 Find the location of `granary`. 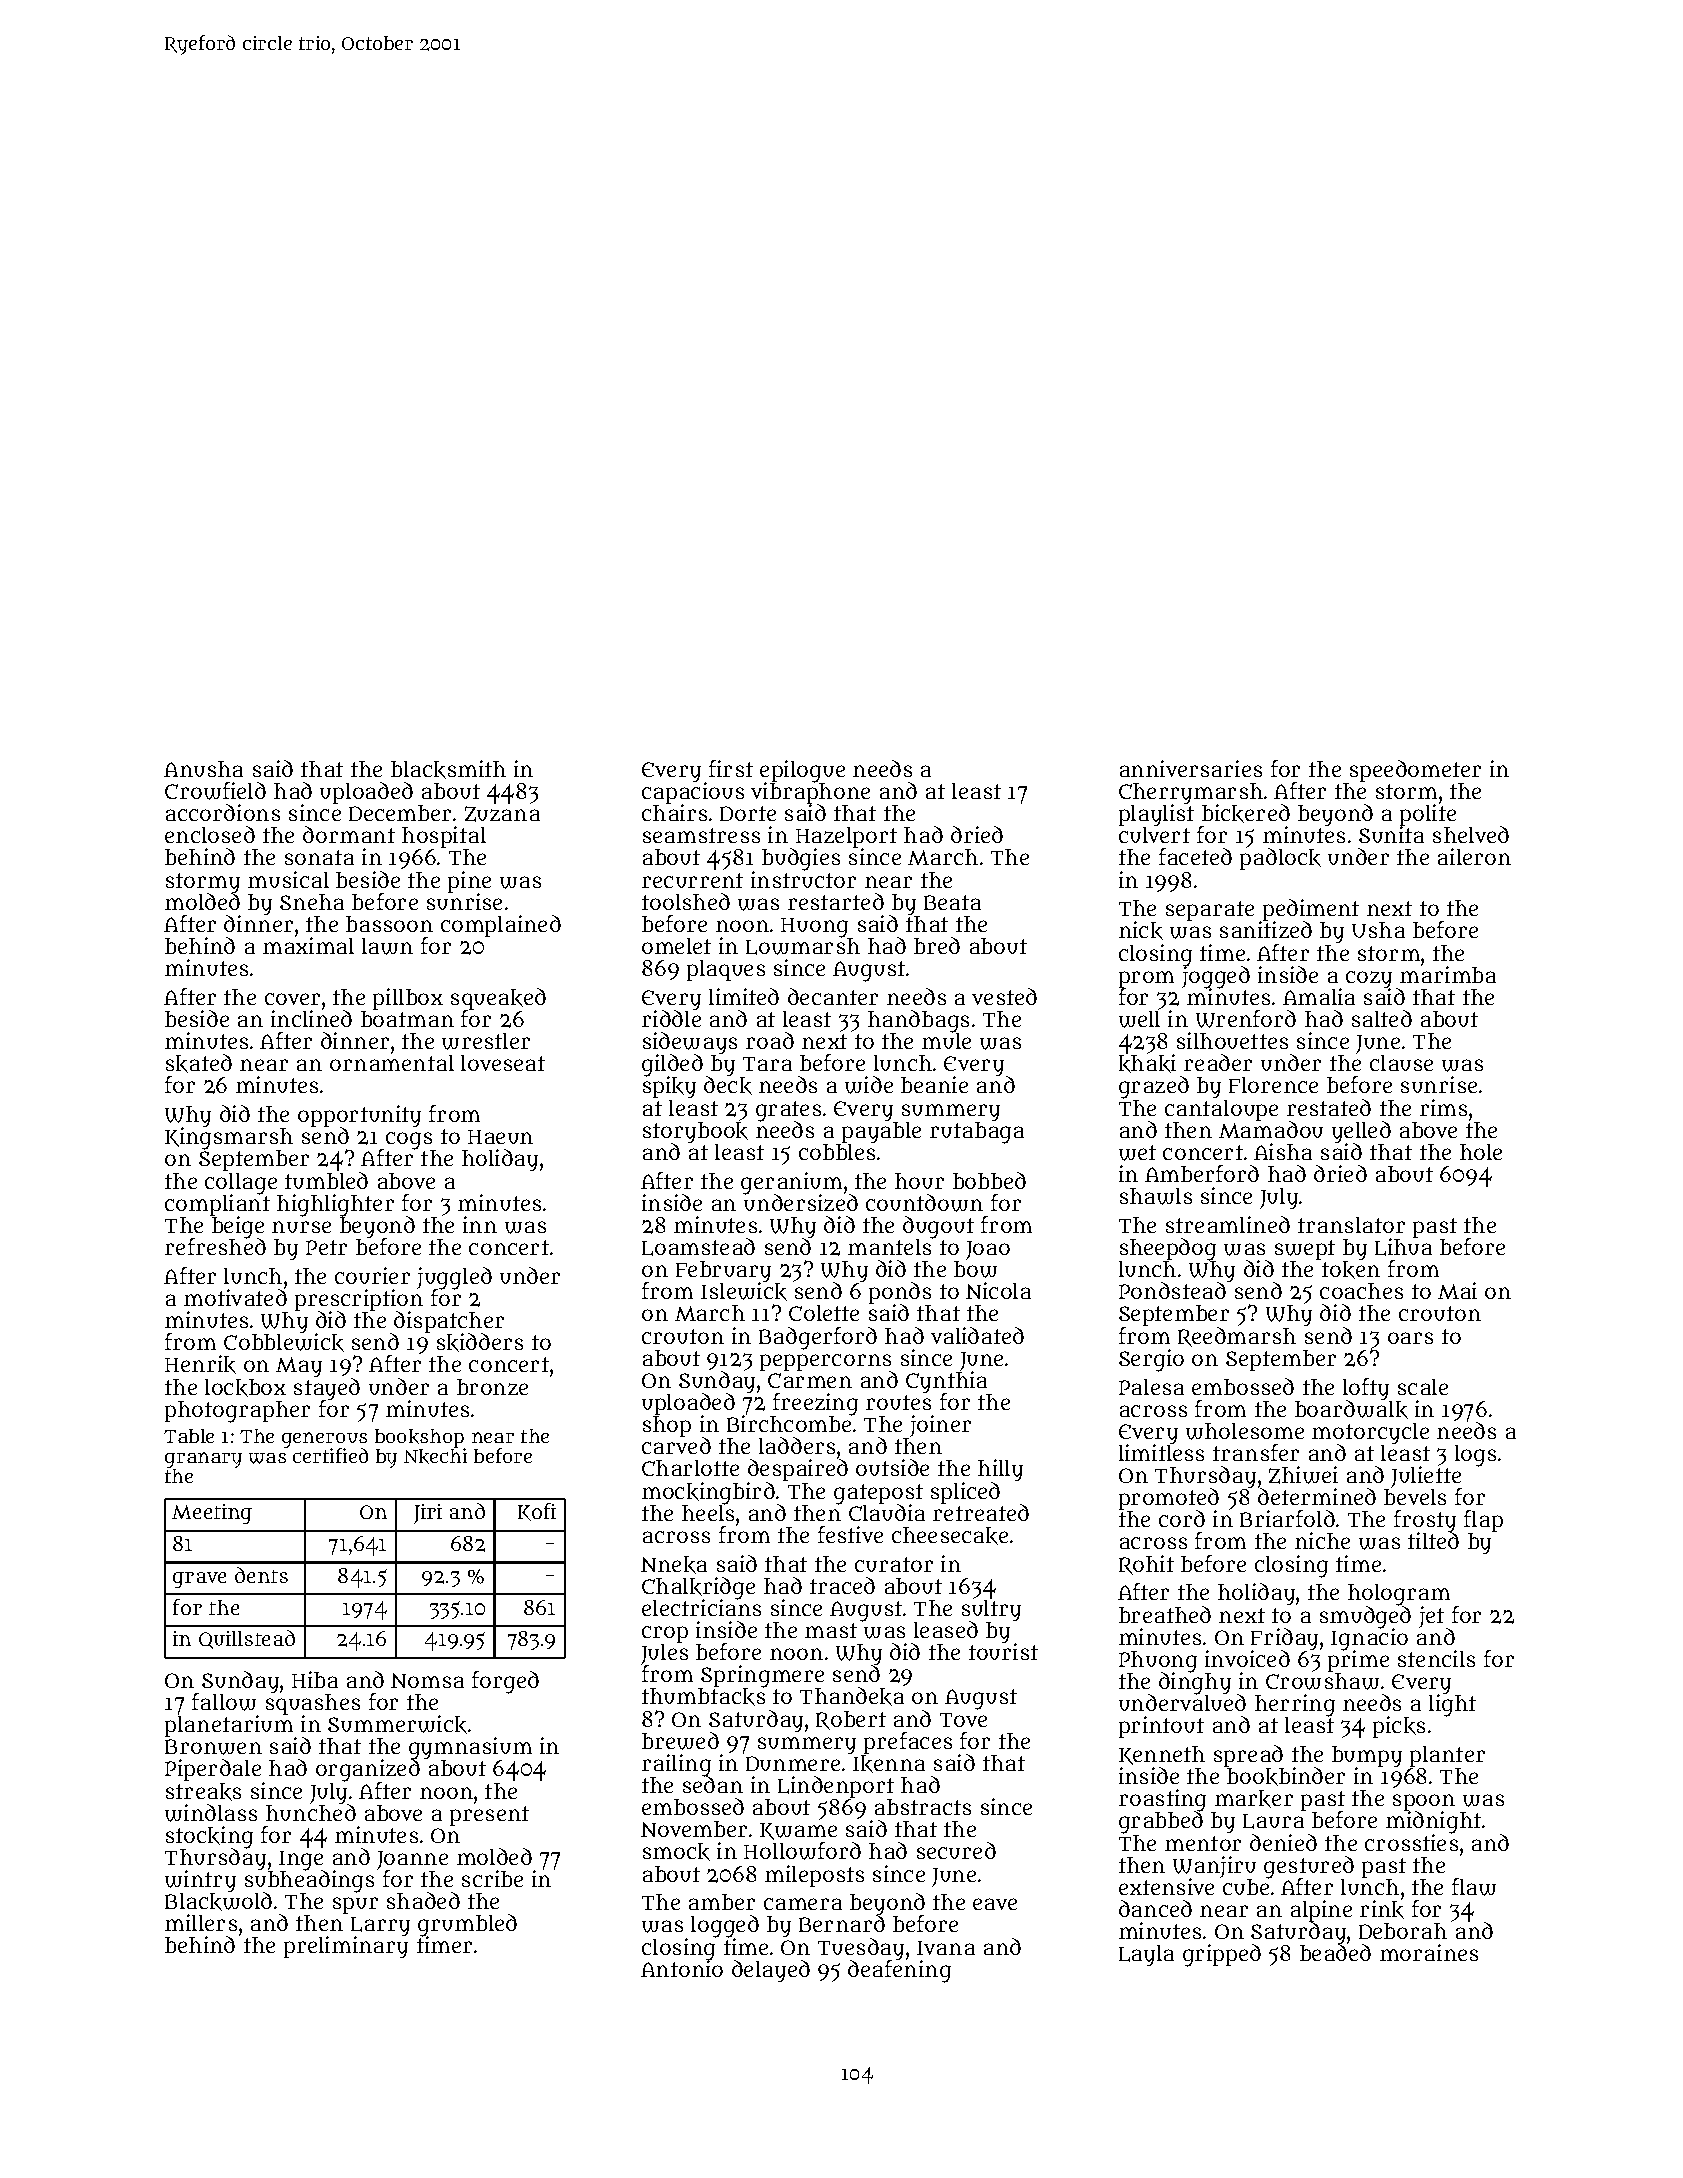

granary is located at coordinates (203, 1460).
